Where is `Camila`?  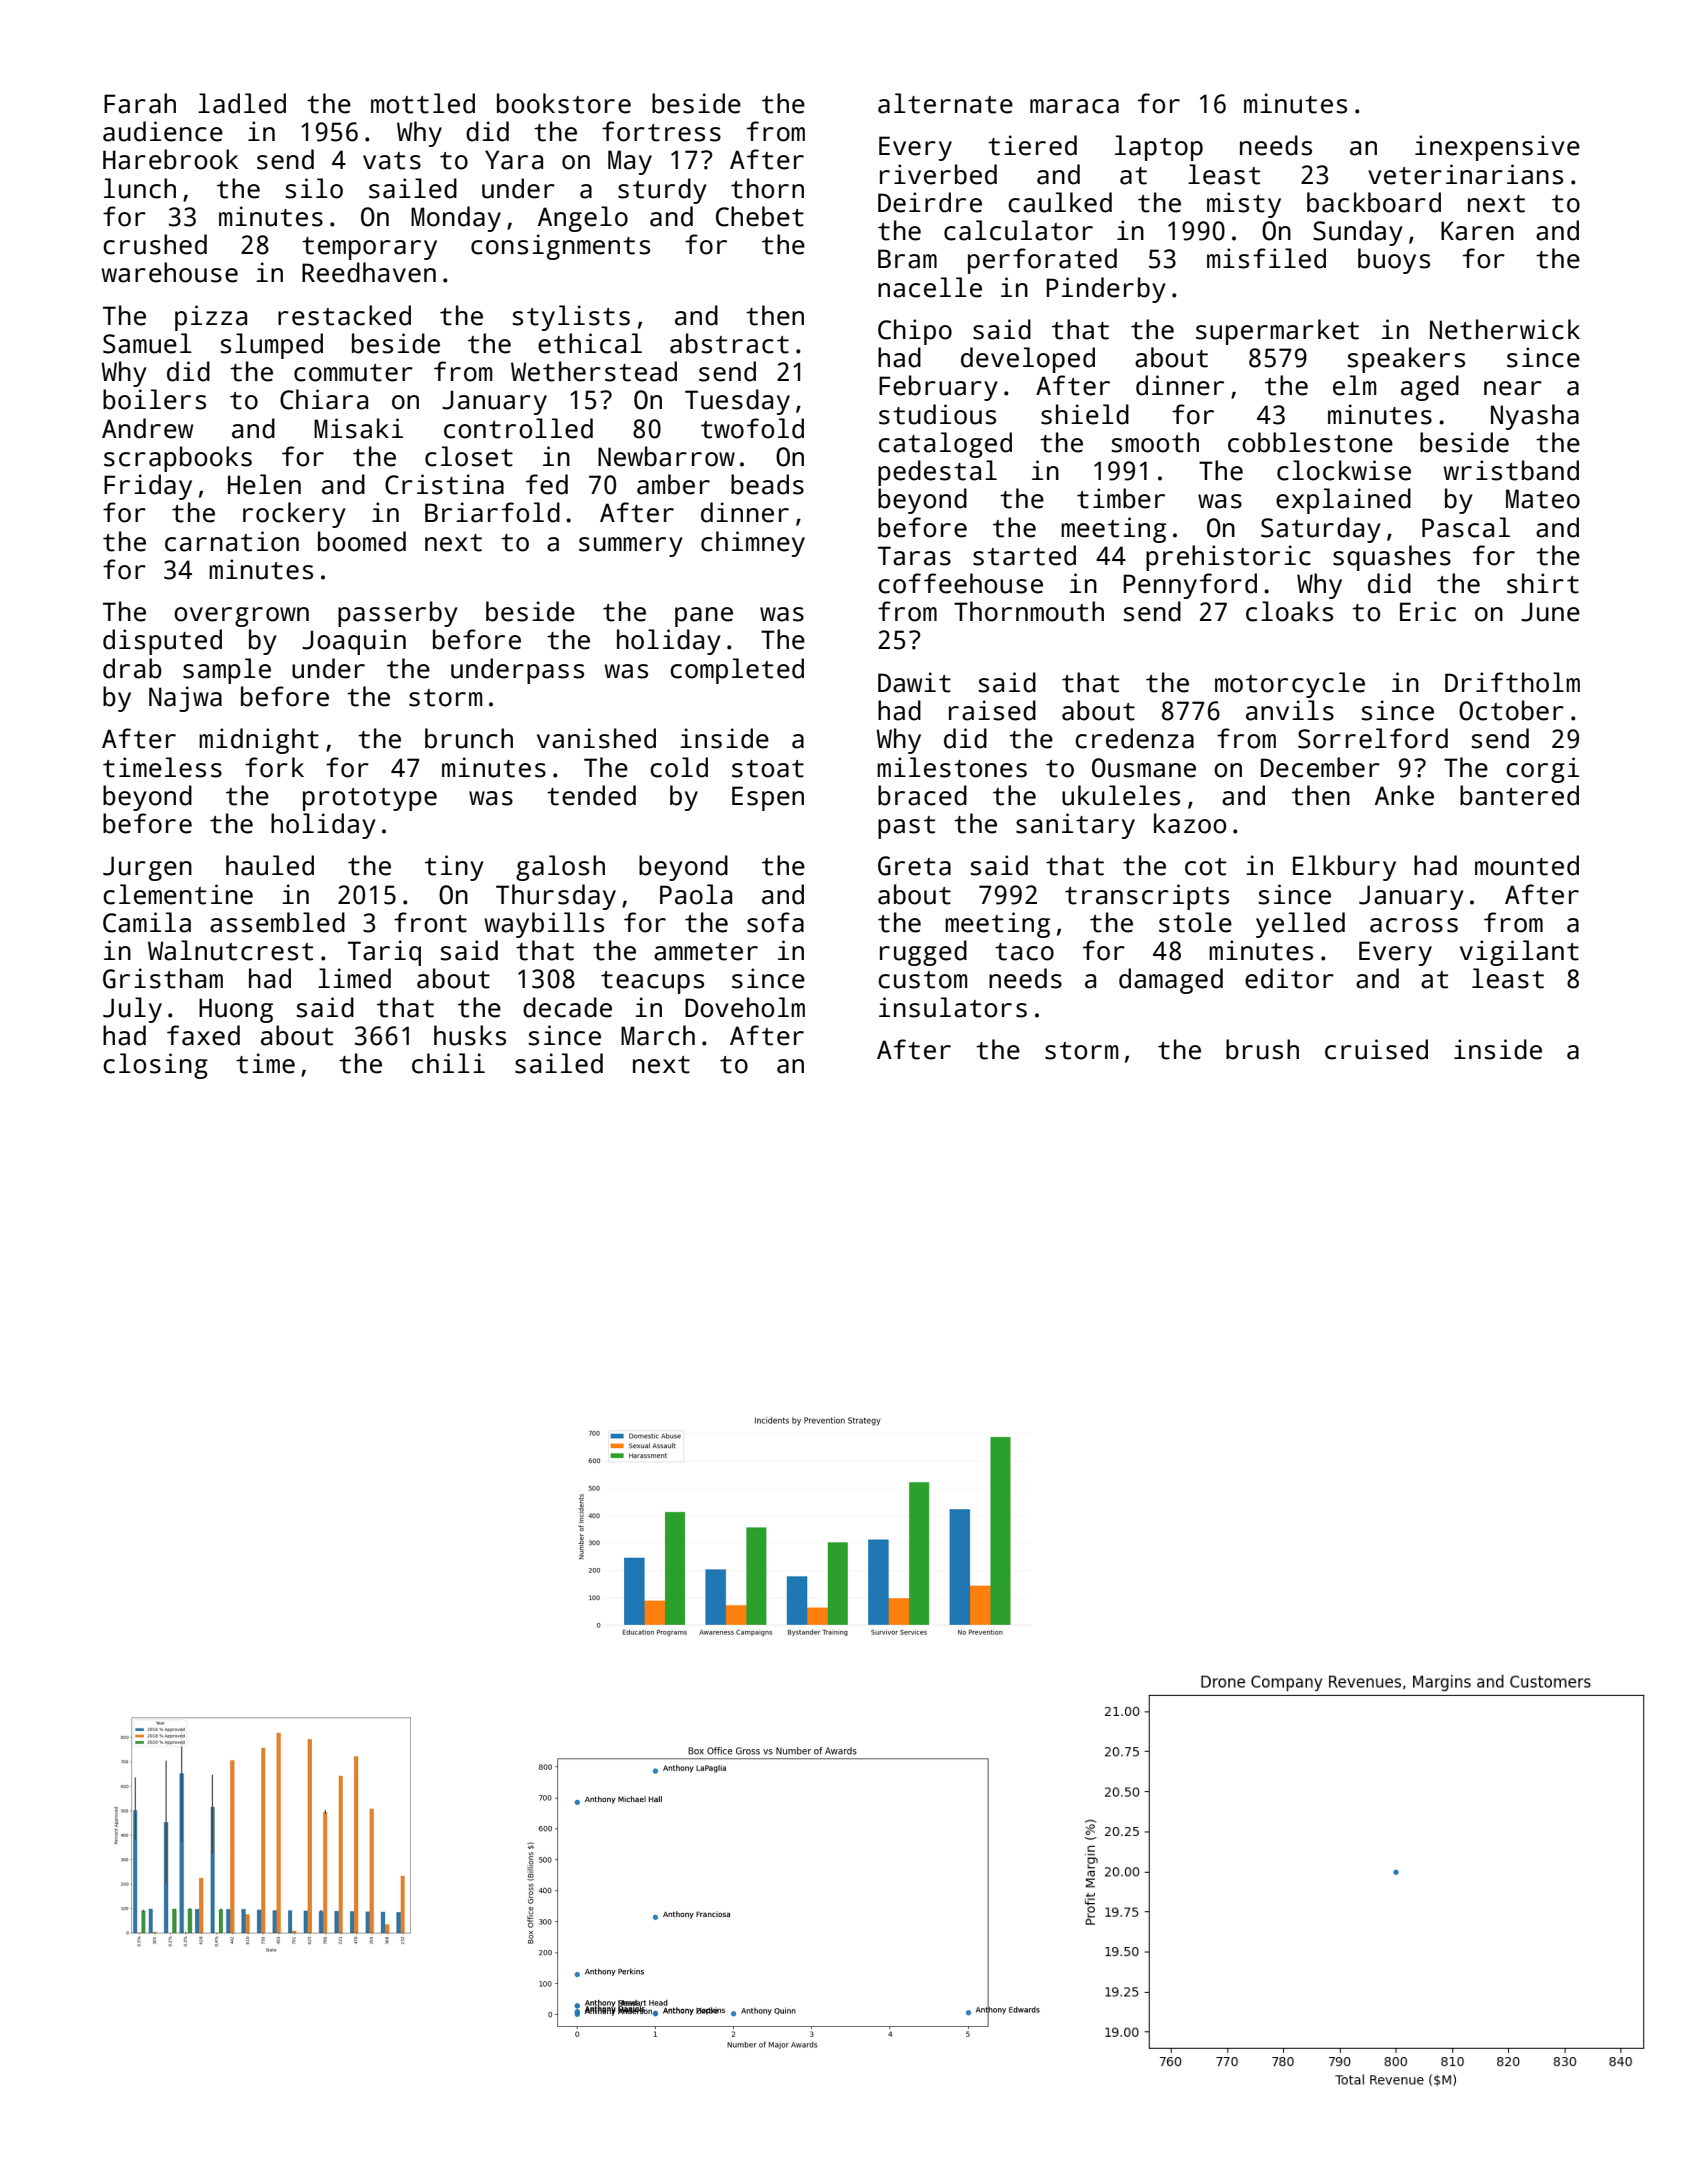
Camila is located at coordinates (147, 922).
